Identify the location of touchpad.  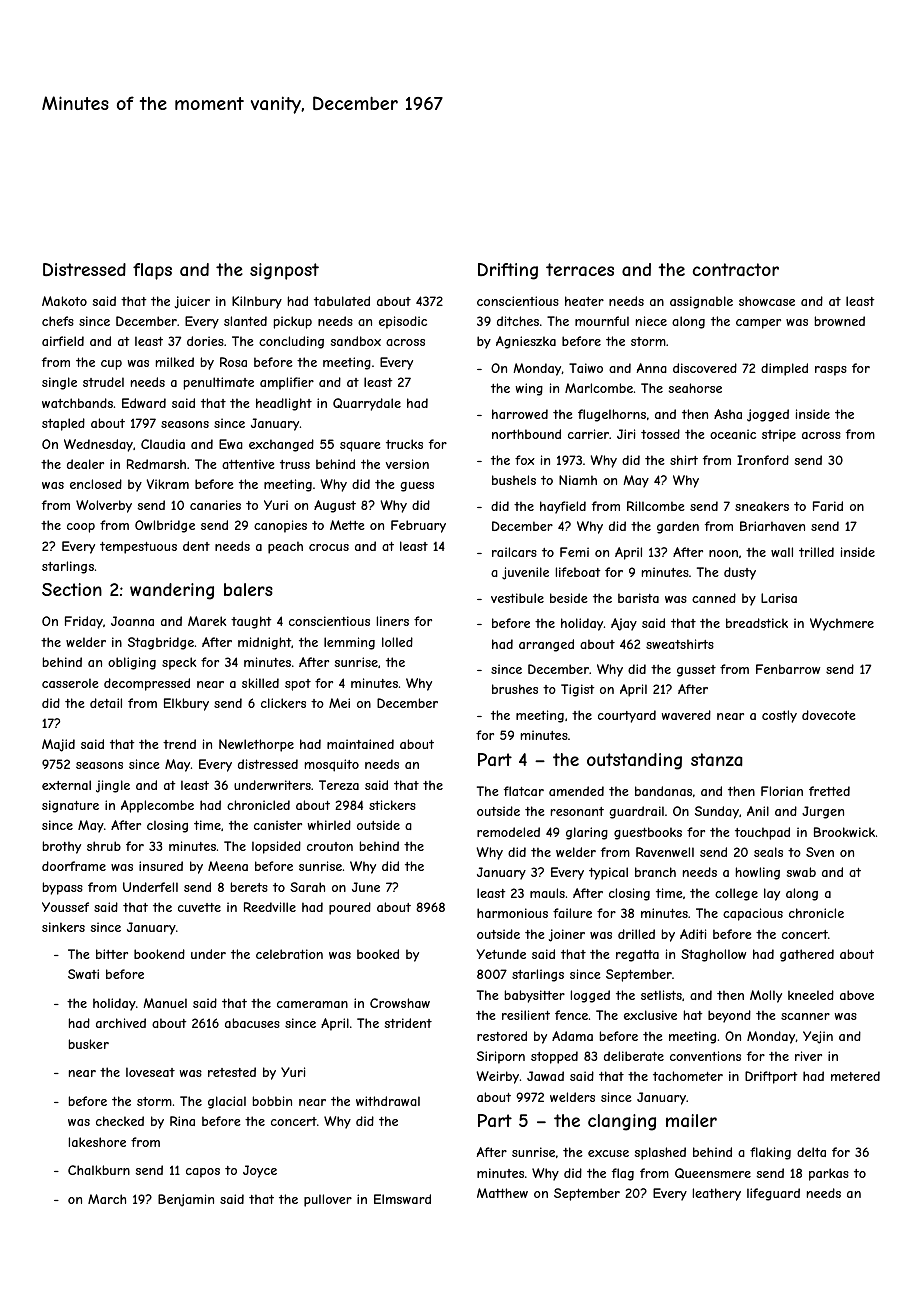
(762, 833).
